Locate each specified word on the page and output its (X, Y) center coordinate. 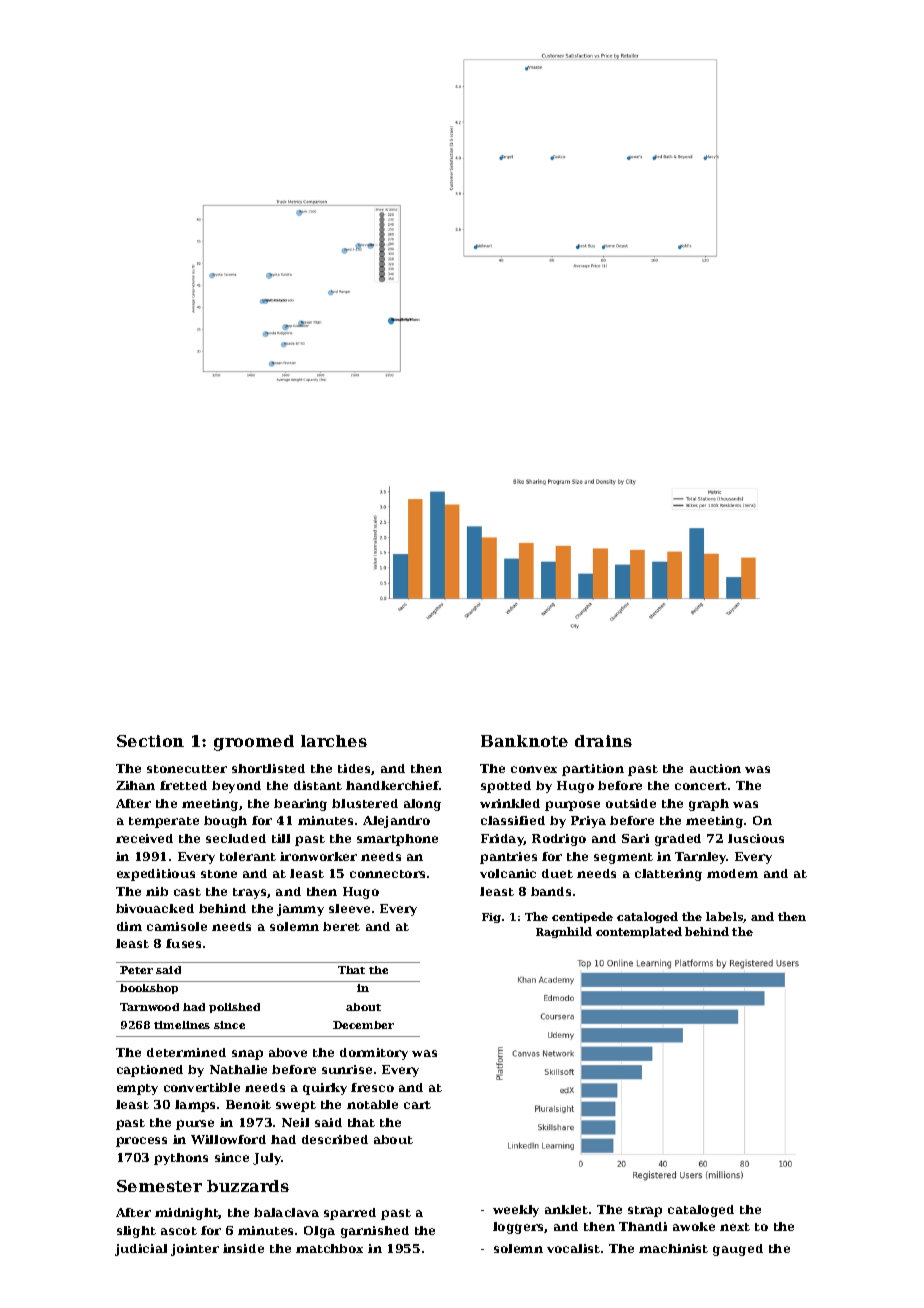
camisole (177, 926)
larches (334, 741)
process (141, 1142)
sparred (350, 1214)
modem (732, 873)
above (288, 1052)
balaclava (286, 1212)
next (735, 1227)
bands (551, 891)
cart (417, 1105)
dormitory (374, 1054)
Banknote (524, 741)
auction (715, 768)
